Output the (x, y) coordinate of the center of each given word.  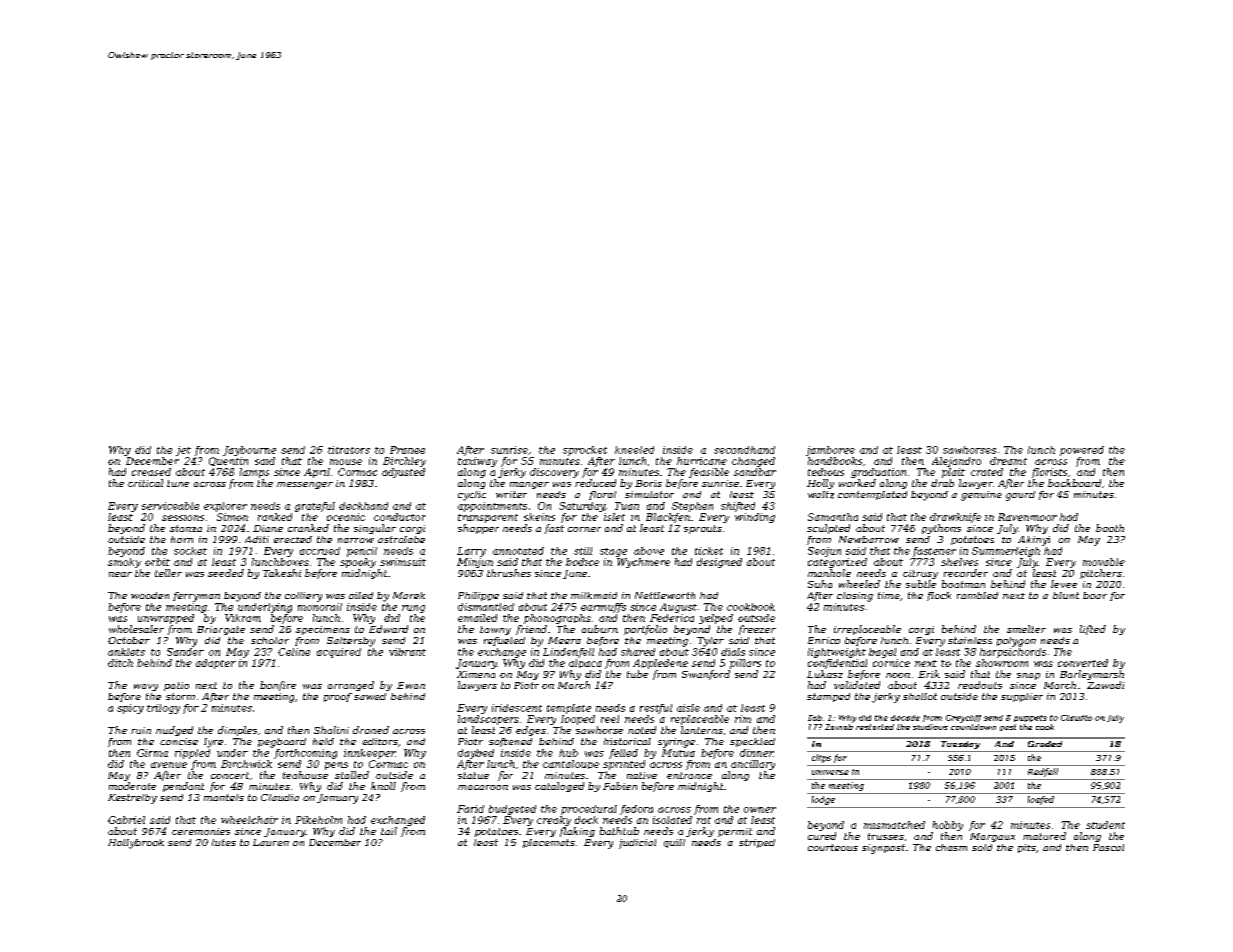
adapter (216, 664)
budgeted (512, 810)
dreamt (1008, 461)
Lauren (271, 842)
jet (183, 451)
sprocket (585, 451)
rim (743, 719)
